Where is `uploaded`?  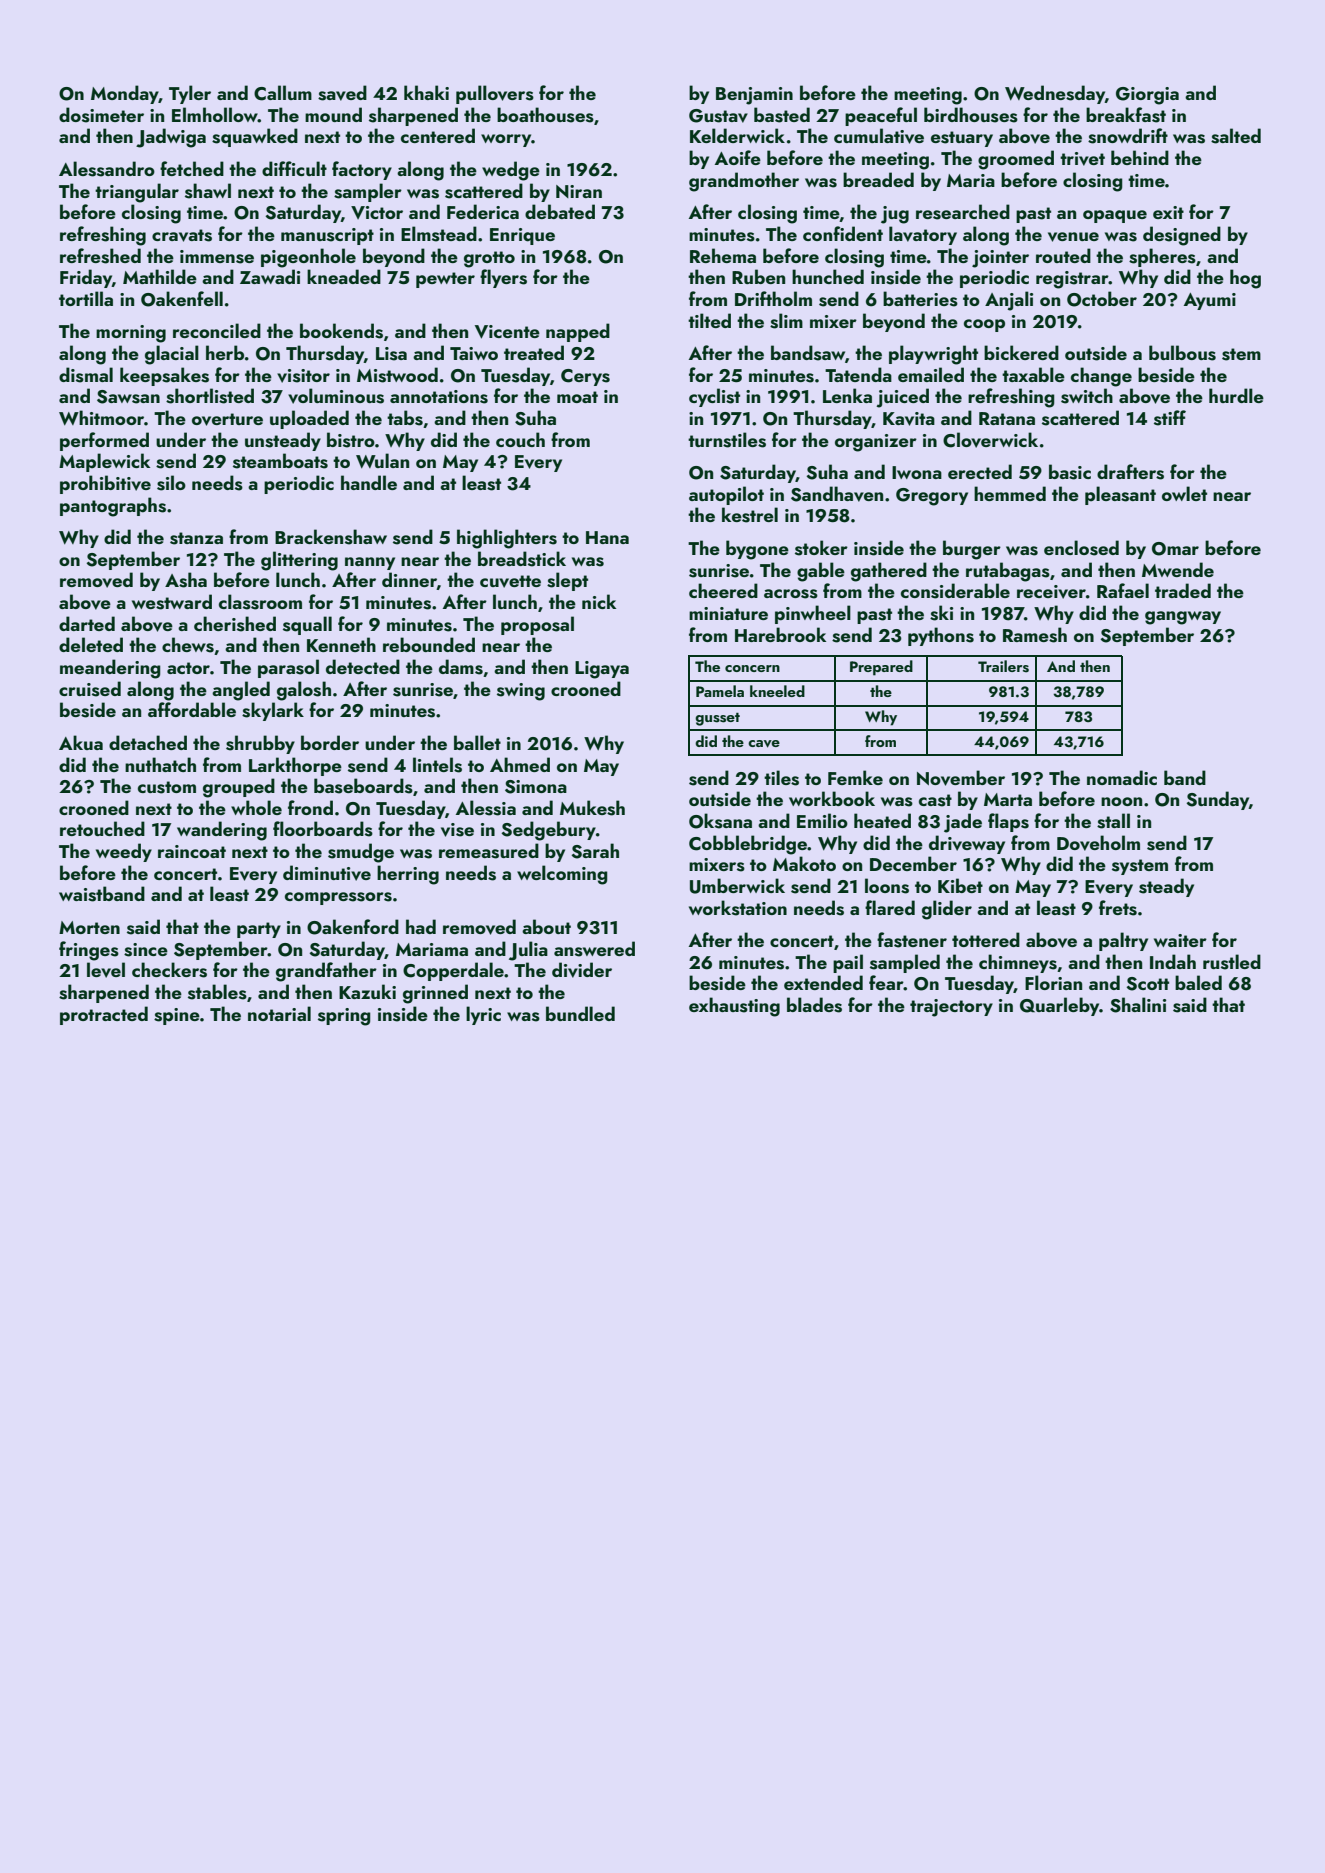
uploaded is located at coordinates (309, 419).
